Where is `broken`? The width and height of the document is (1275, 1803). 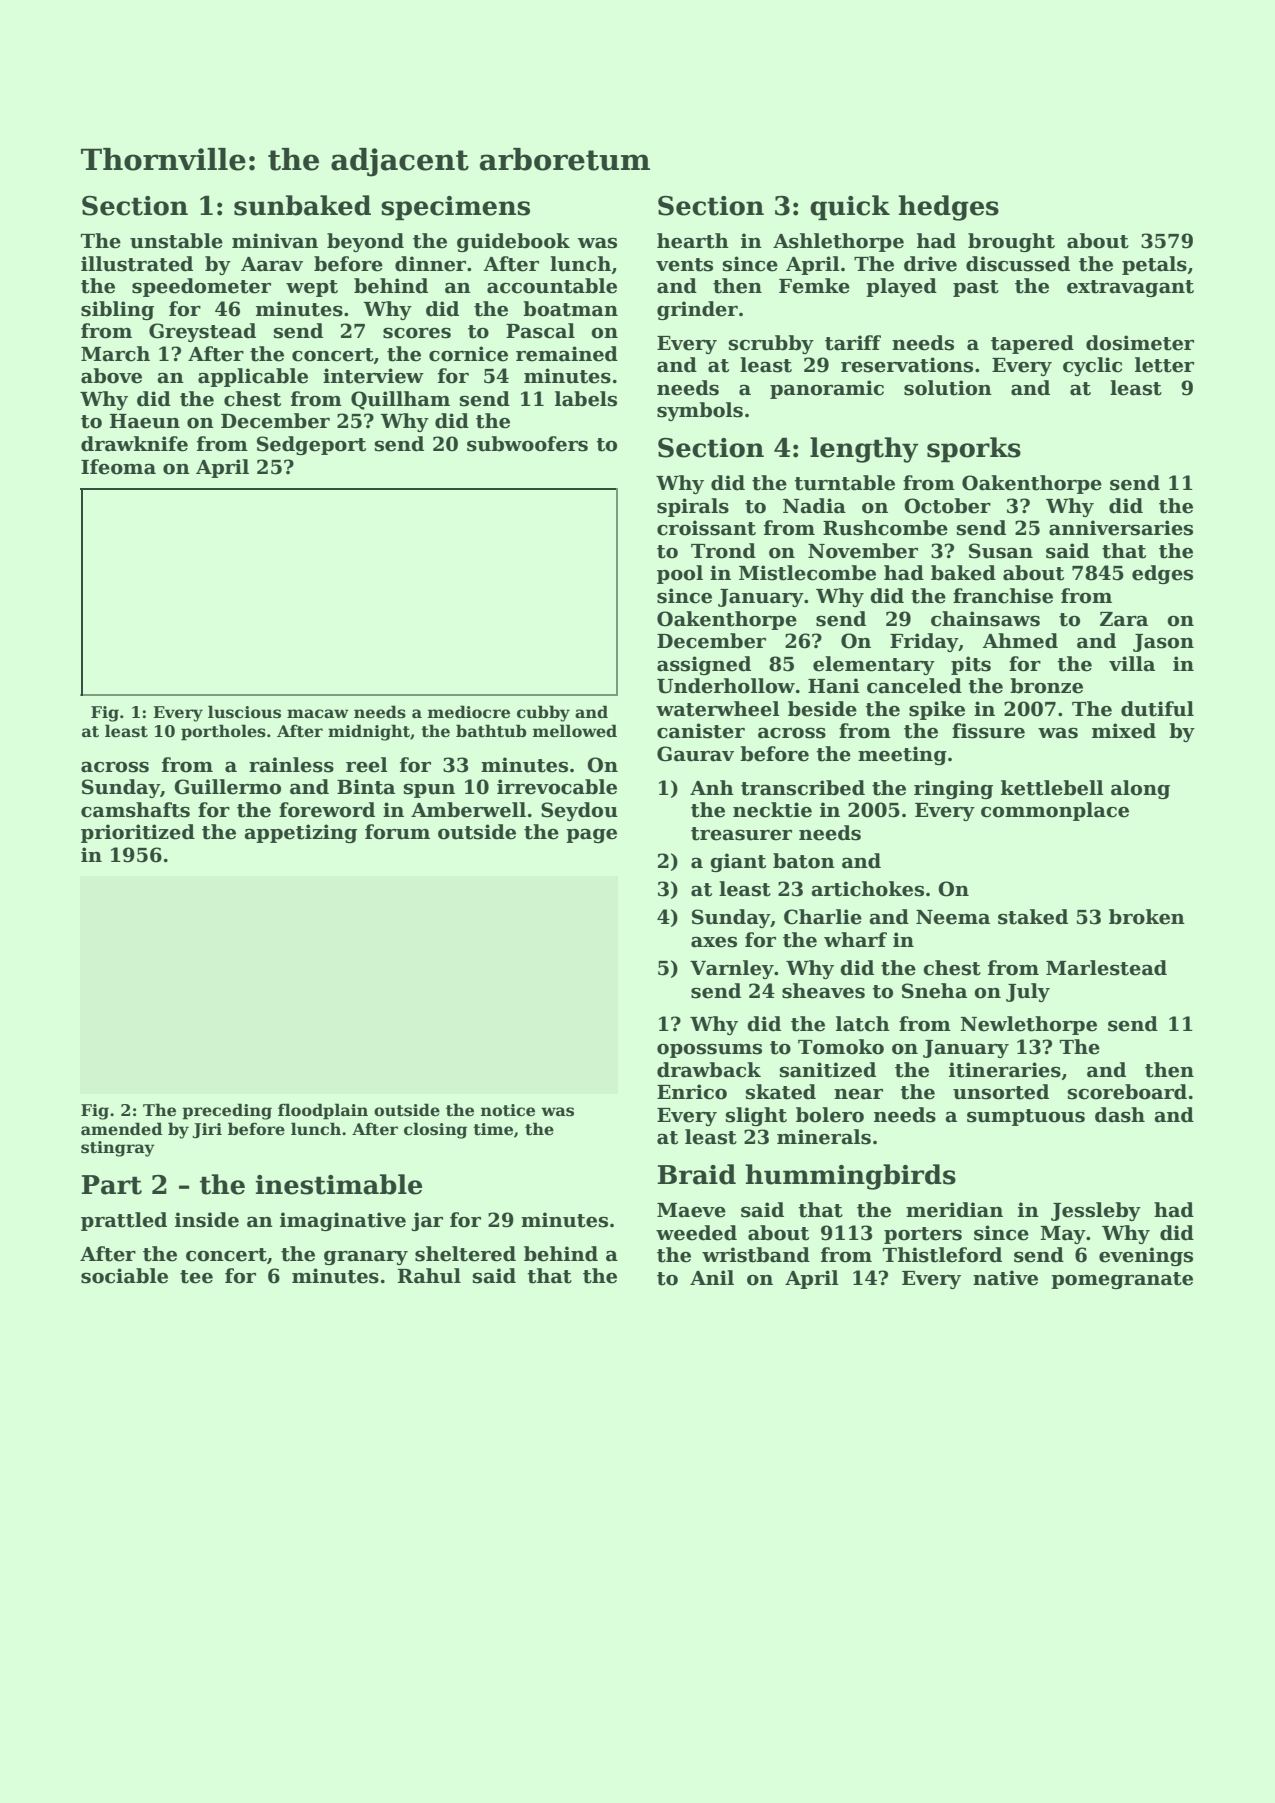 broken is located at coordinates (1147, 917).
